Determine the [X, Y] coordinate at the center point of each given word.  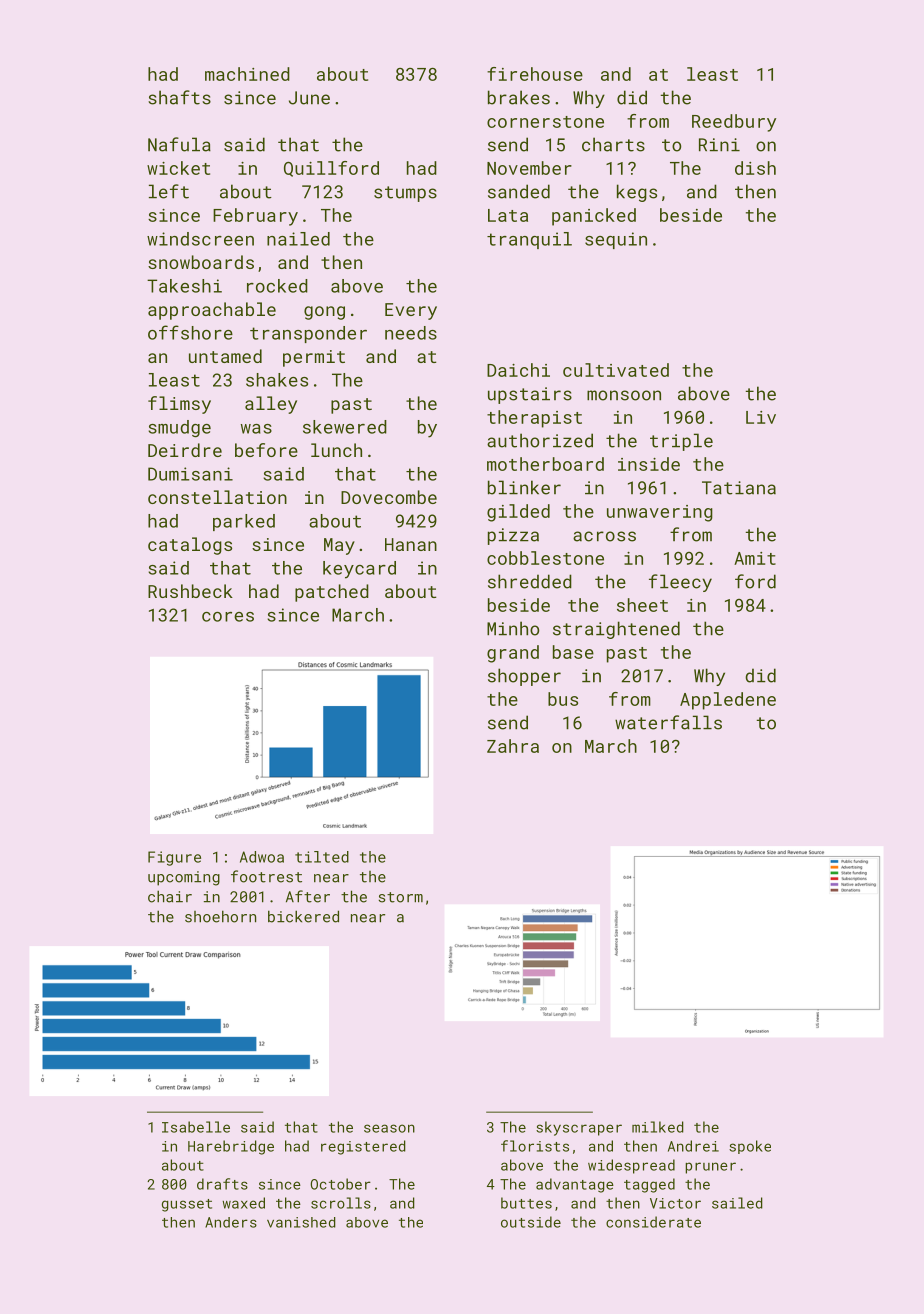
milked [658, 1127]
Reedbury [734, 123]
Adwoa [262, 857]
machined [247, 74]
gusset [187, 1205]
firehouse [535, 74]
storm [401, 897]
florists [535, 1146]
